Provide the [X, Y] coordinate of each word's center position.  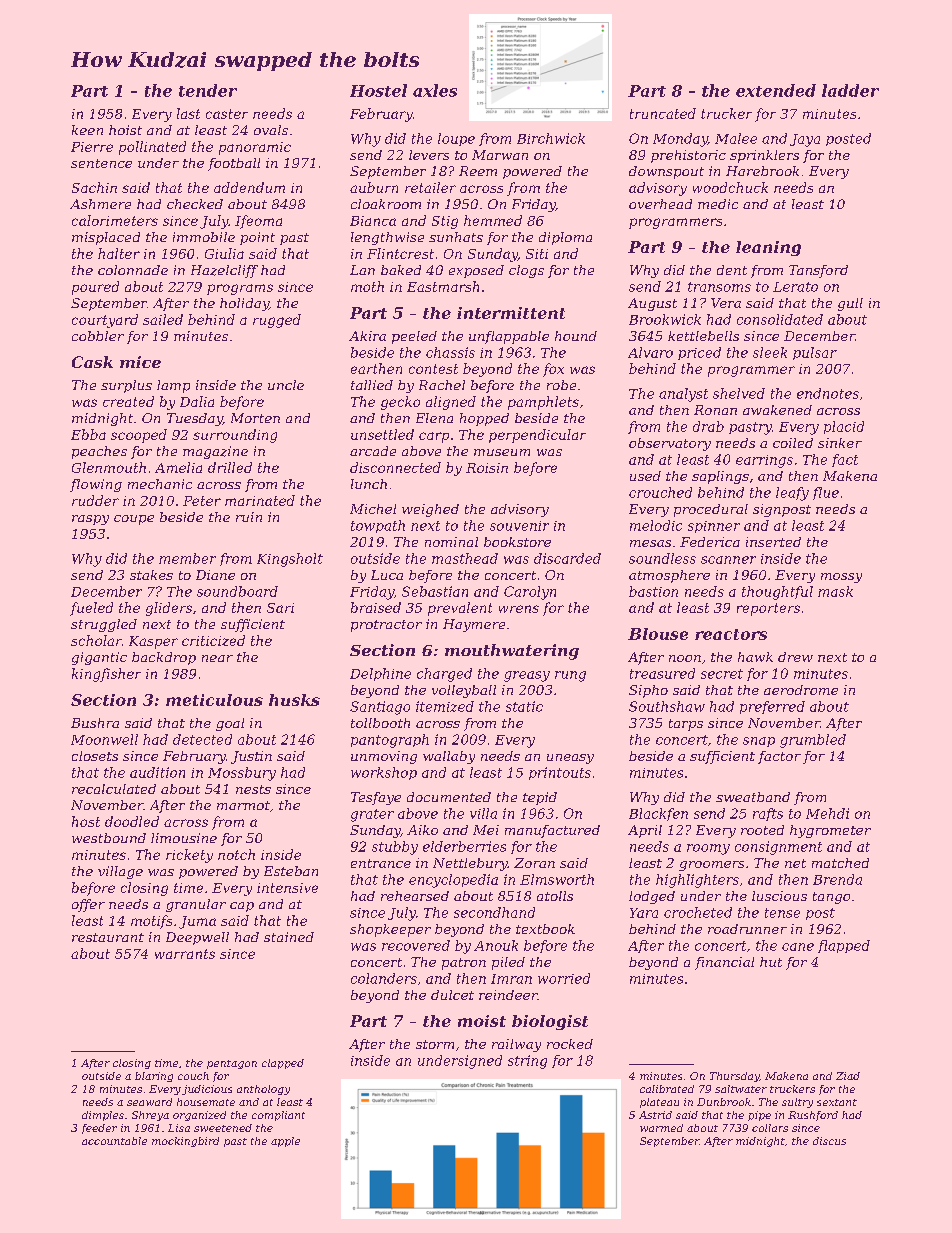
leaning [768, 248]
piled [508, 963]
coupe [134, 520]
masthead [465, 558]
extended [776, 90]
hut [771, 962]
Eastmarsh [443, 286]
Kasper [153, 642]
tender [208, 90]
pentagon [232, 1064]
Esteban [291, 871]
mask [835, 591]
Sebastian [435, 591]
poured [95, 288]
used [645, 476]
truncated [663, 113]
